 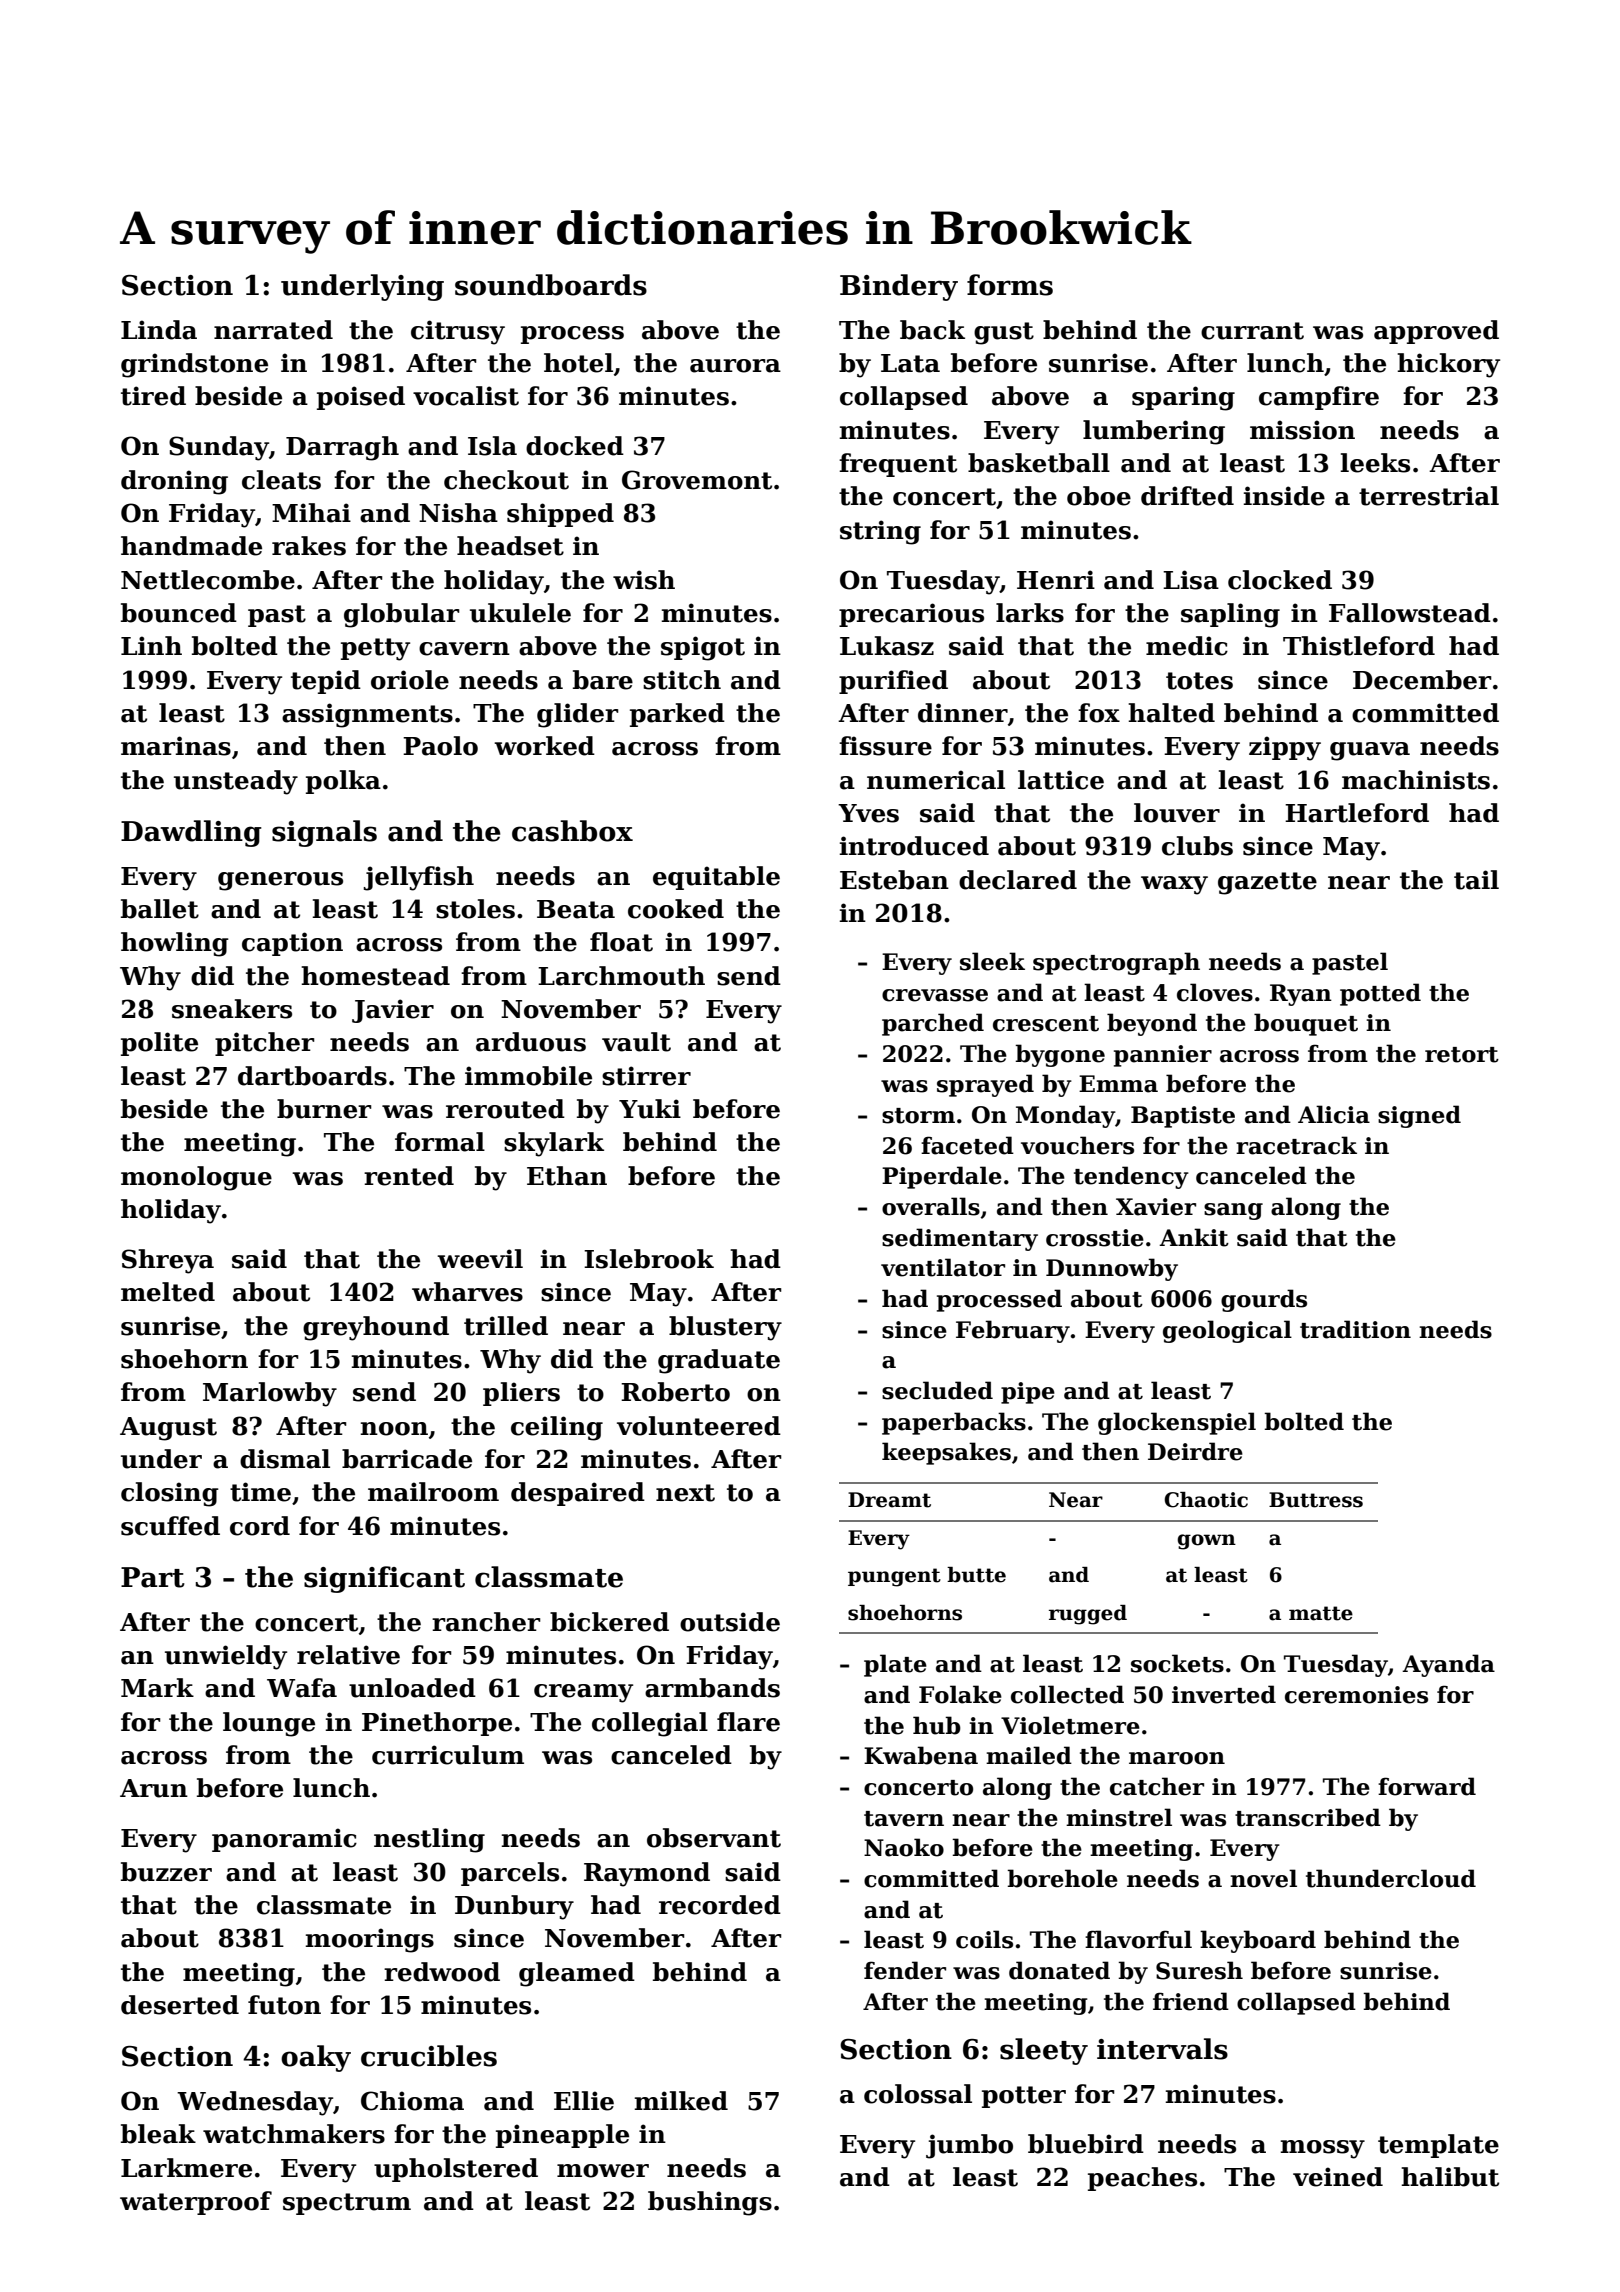 What do you see at coordinates (918, 2094) in the document?
I see `colossal` at bounding box center [918, 2094].
